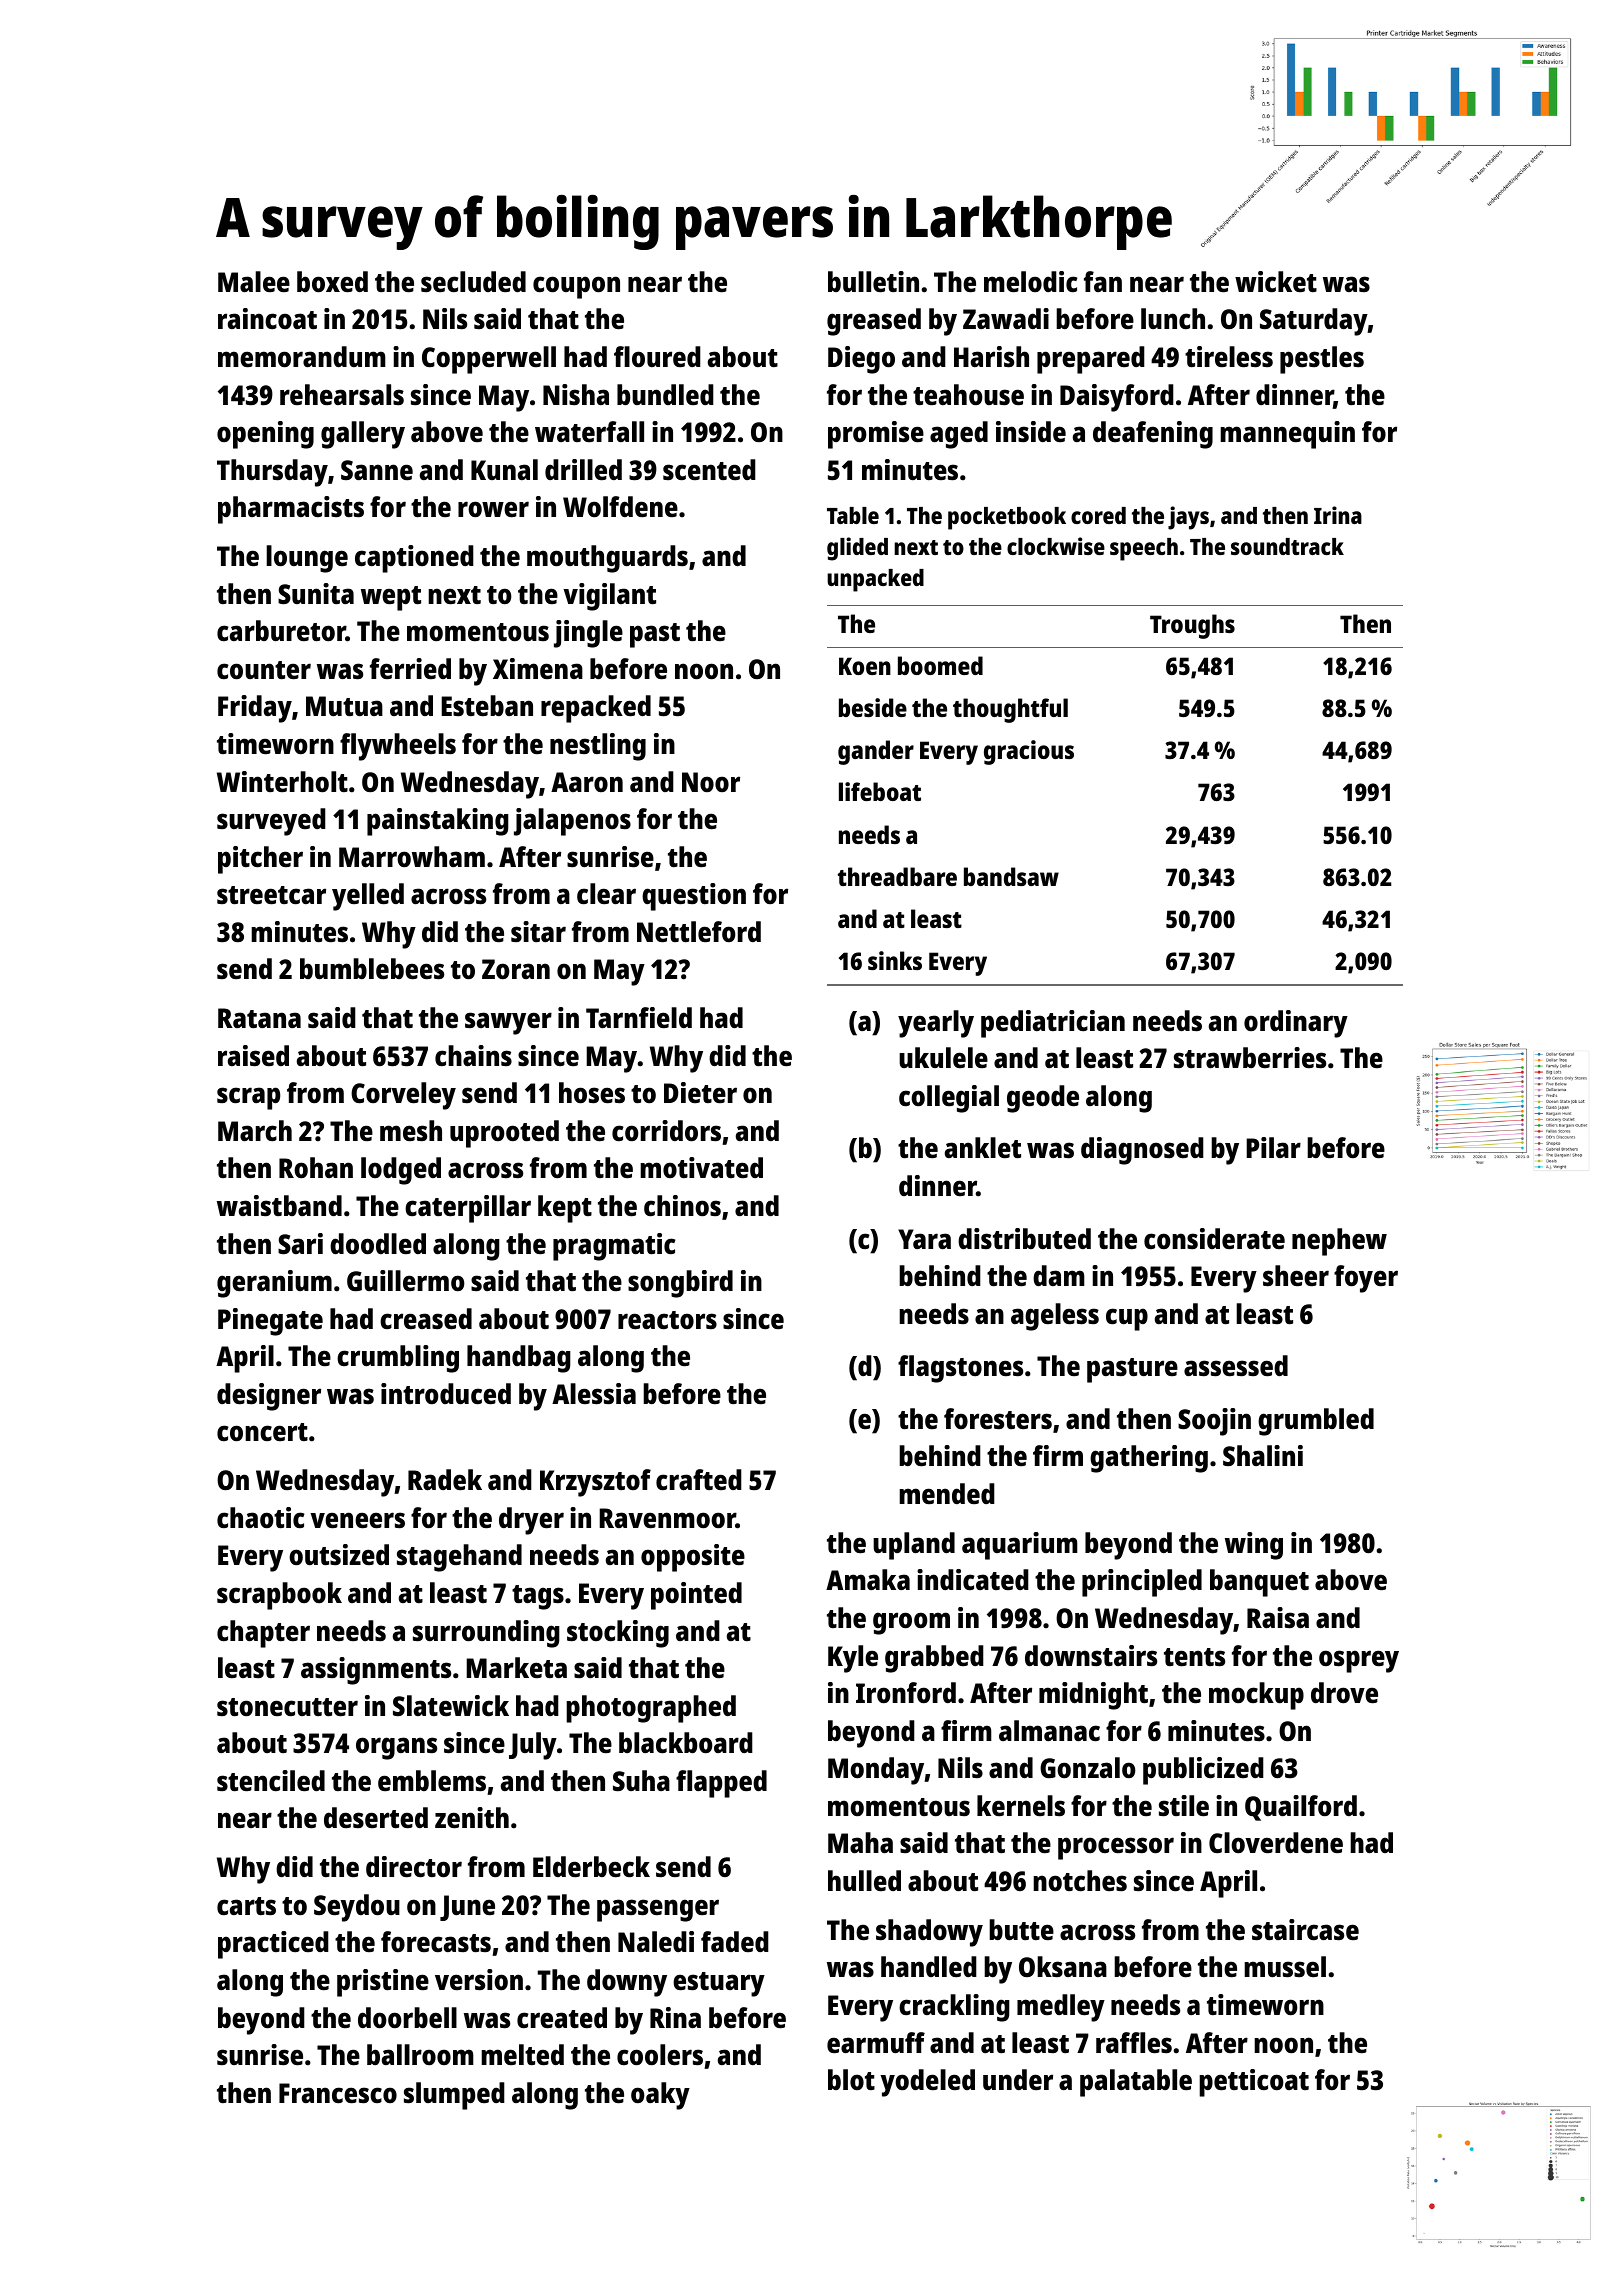 This page has width=1620, height=2292. I want to click on nephew, so click(1339, 1242).
